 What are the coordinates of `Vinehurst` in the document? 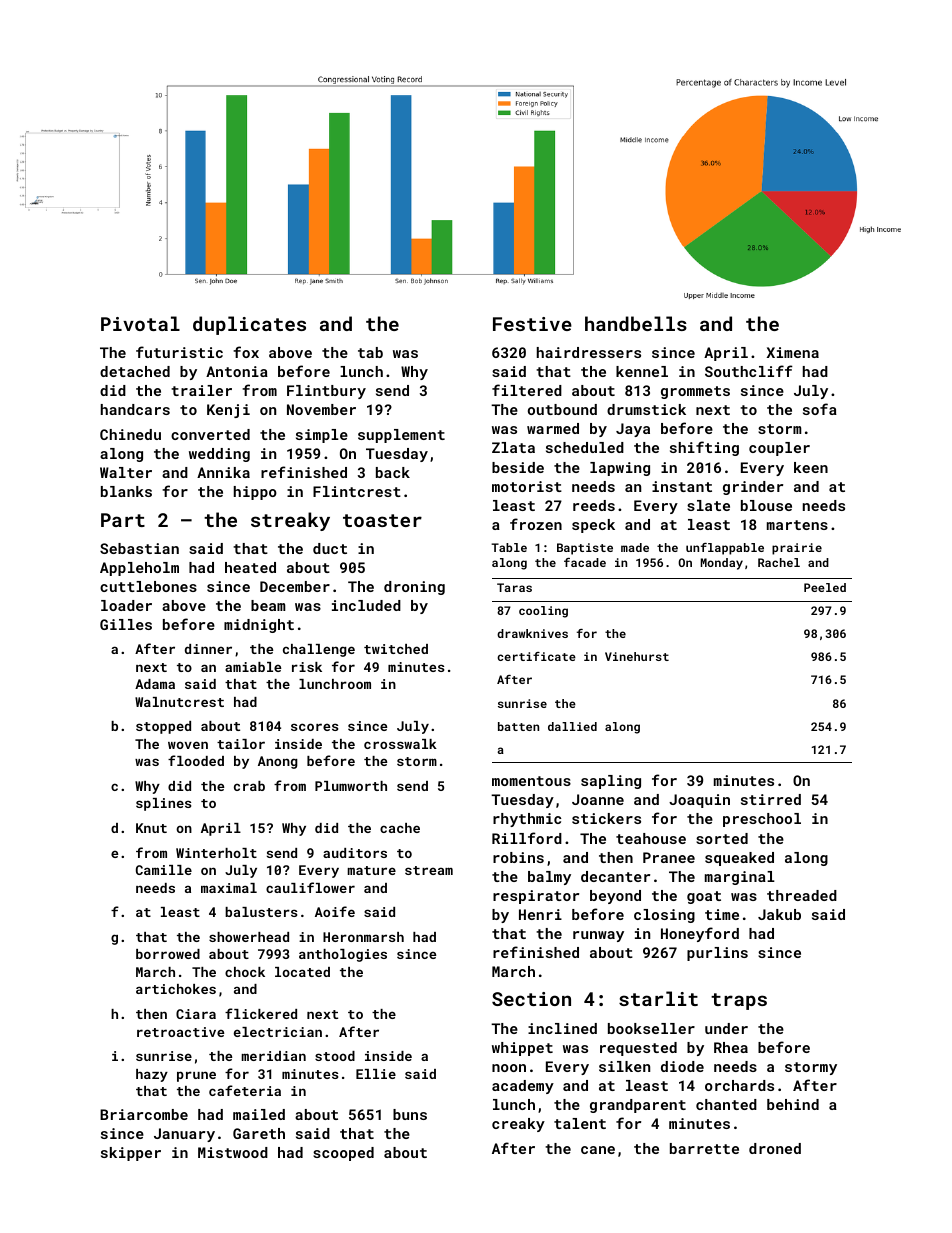 It's located at (637, 656).
